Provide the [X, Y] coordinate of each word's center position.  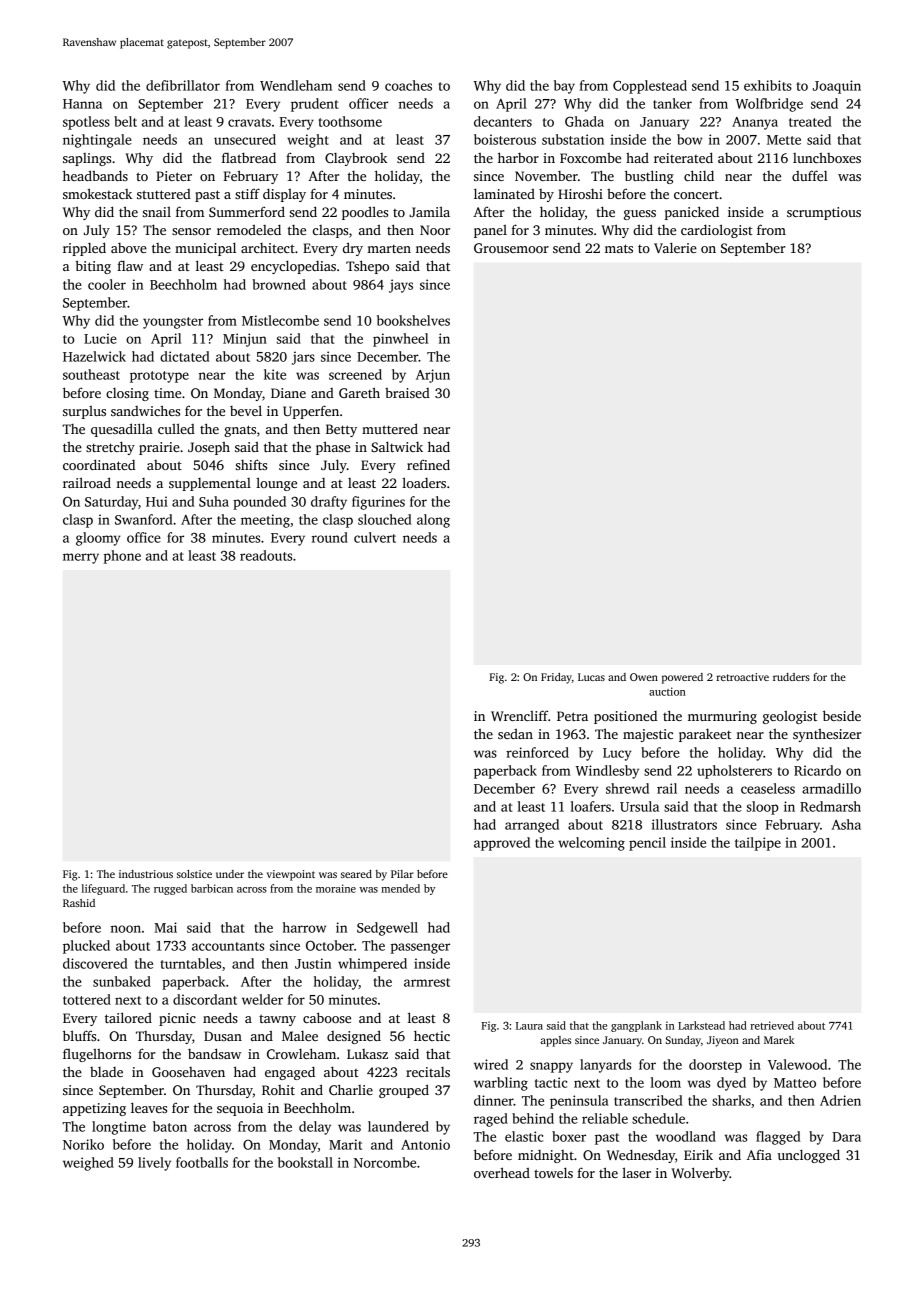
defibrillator [183, 85]
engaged [290, 1073]
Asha [846, 824]
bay [564, 87]
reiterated [683, 157]
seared [356, 874]
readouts [266, 555]
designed [354, 1037]
